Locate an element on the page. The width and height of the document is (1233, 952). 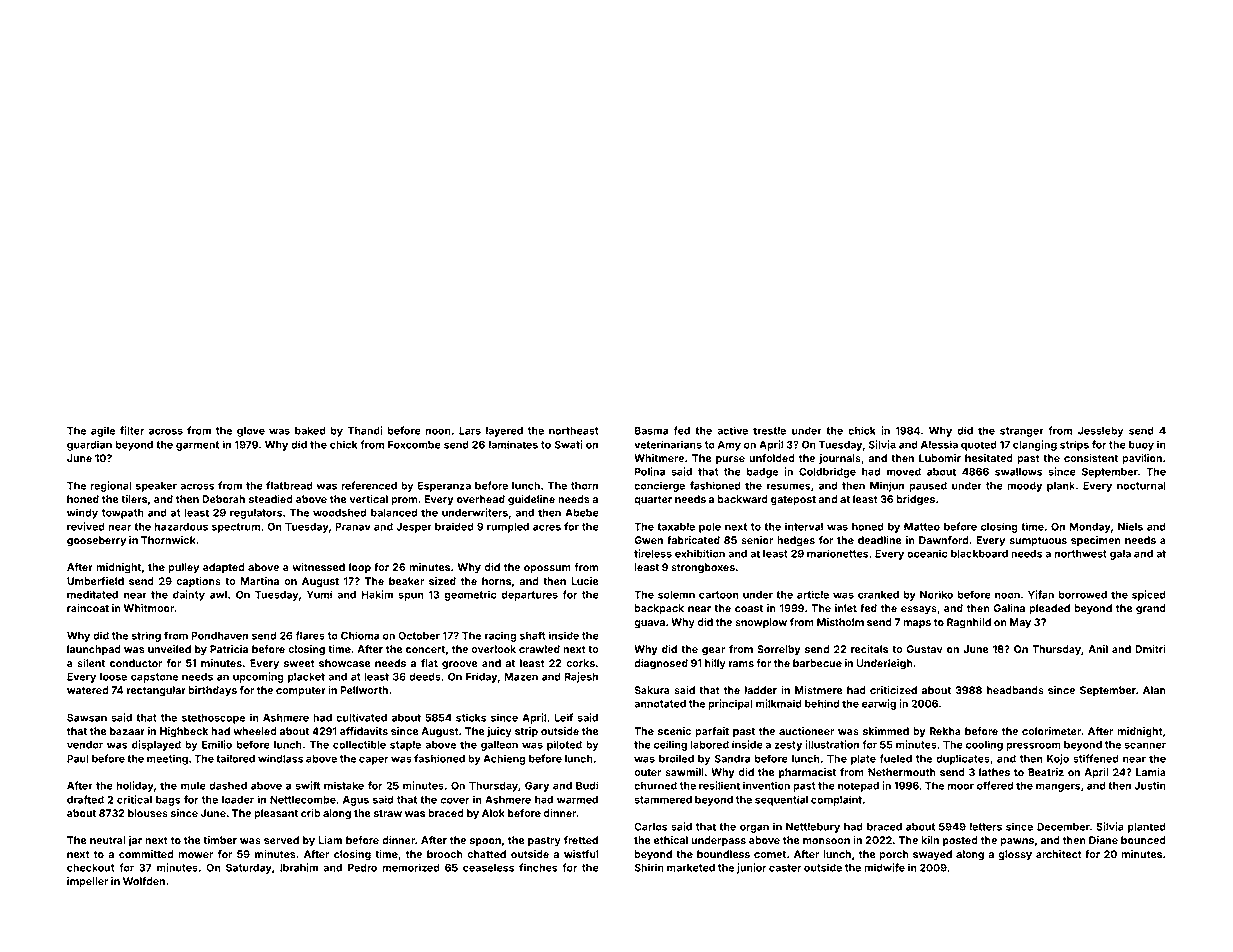
Polina is located at coordinates (650, 471).
